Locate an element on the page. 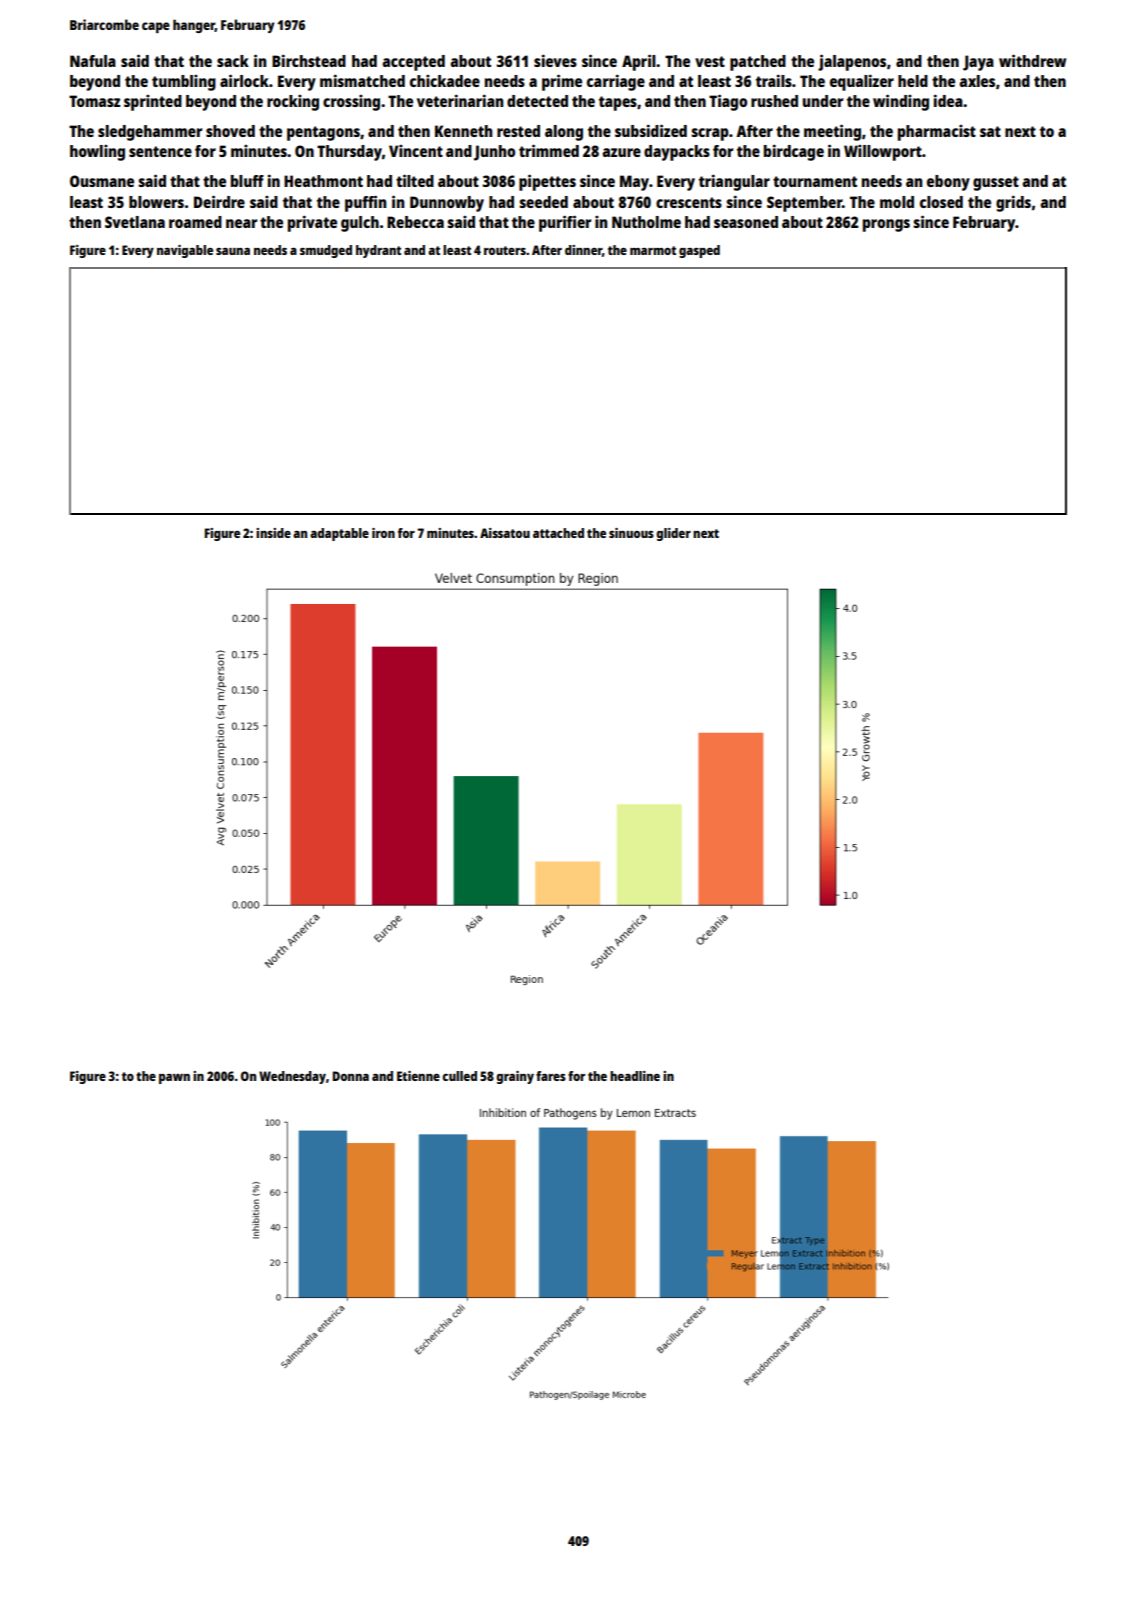 The width and height of the page is (1136, 1607). tilted is located at coordinates (415, 180).
